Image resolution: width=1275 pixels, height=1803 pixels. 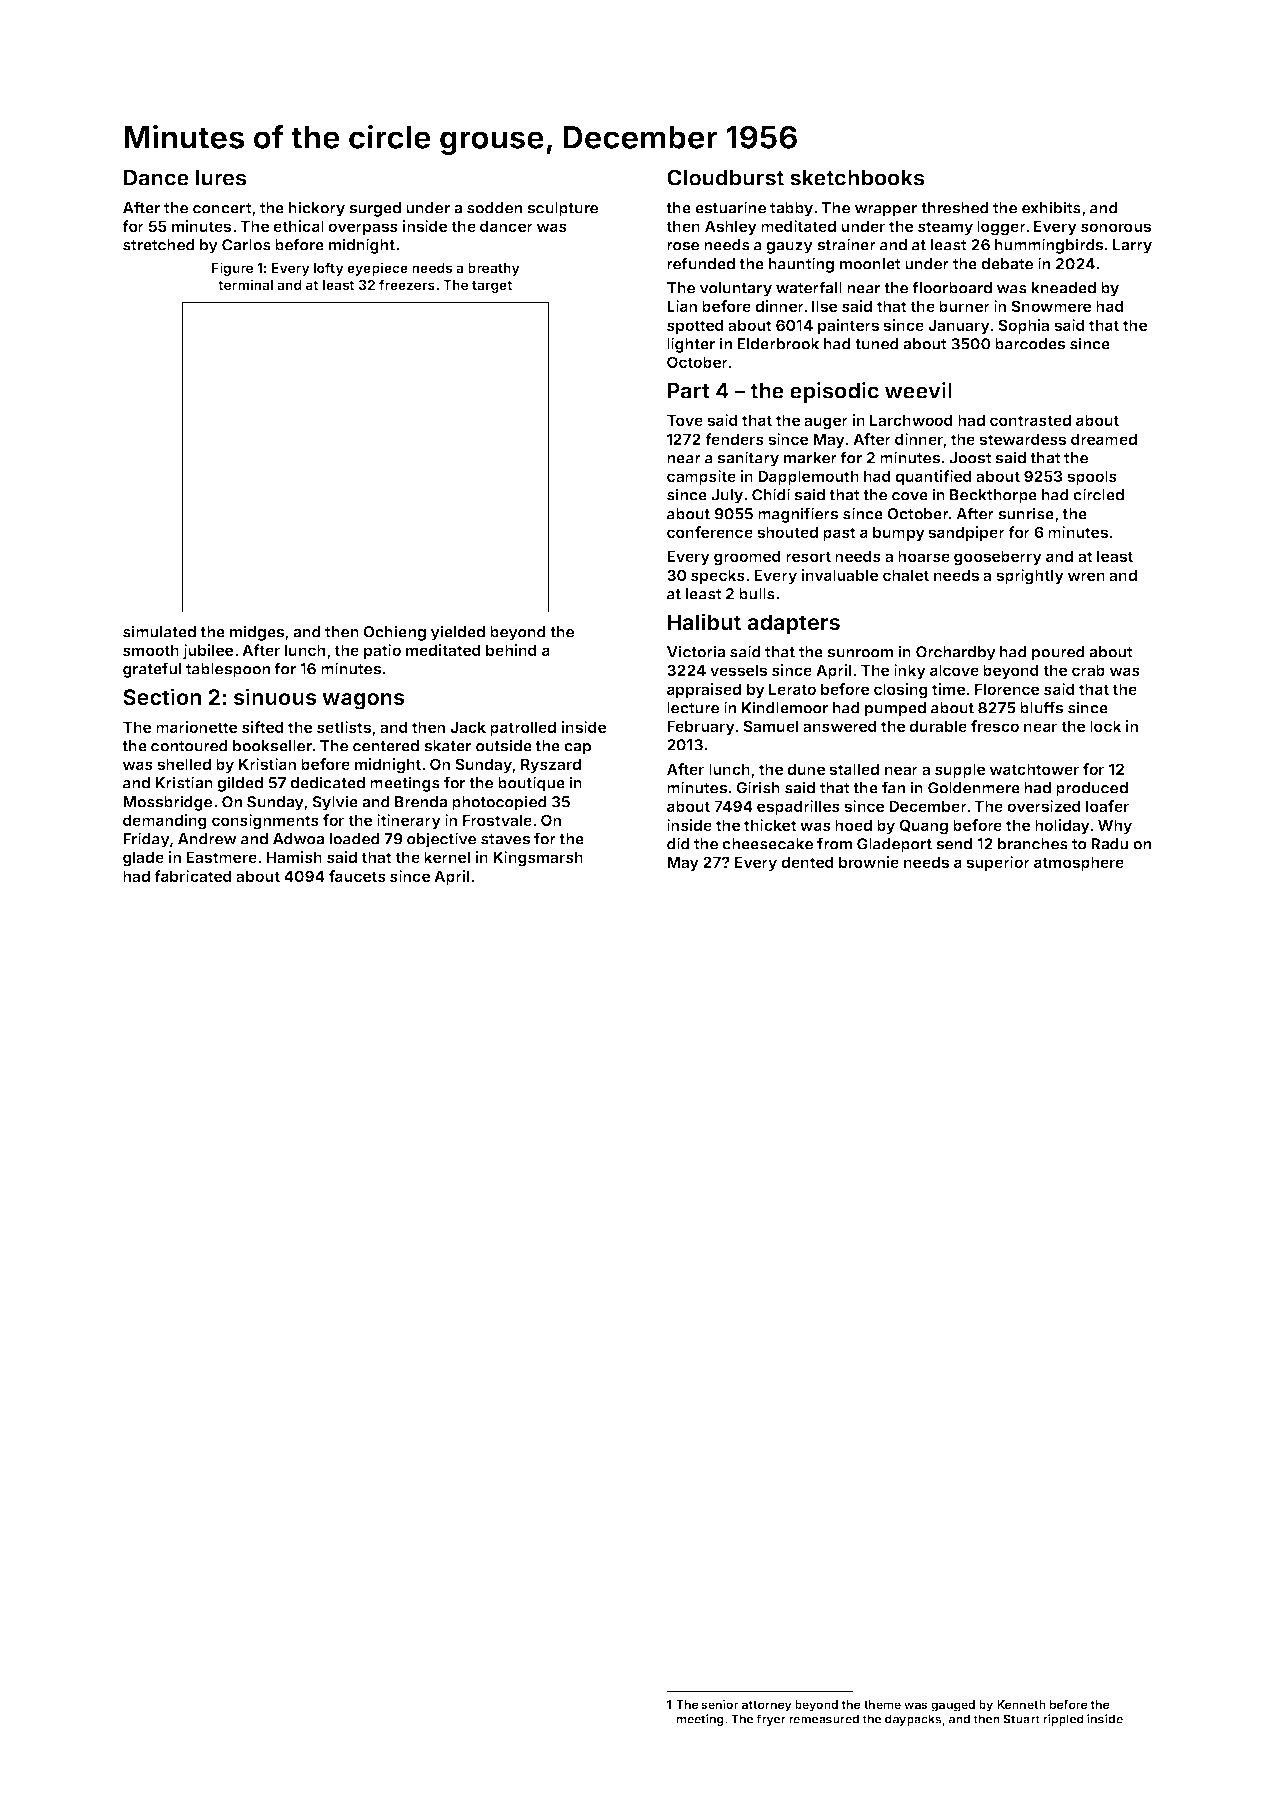 What do you see at coordinates (1079, 863) in the image?
I see `atmosphere` at bounding box center [1079, 863].
